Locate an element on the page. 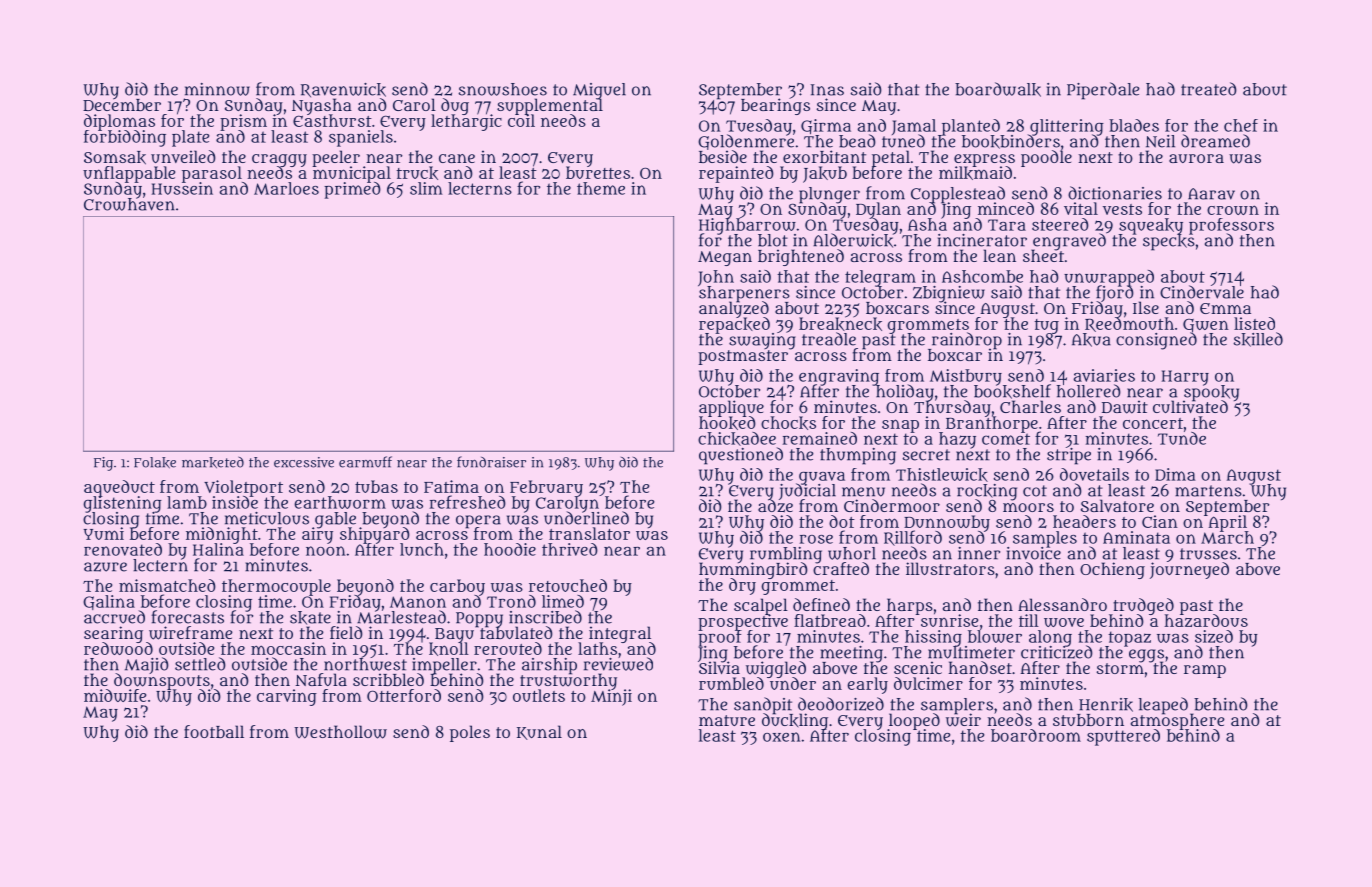 Image resolution: width=1372 pixels, height=887 pixels. February is located at coordinates (546, 488).
